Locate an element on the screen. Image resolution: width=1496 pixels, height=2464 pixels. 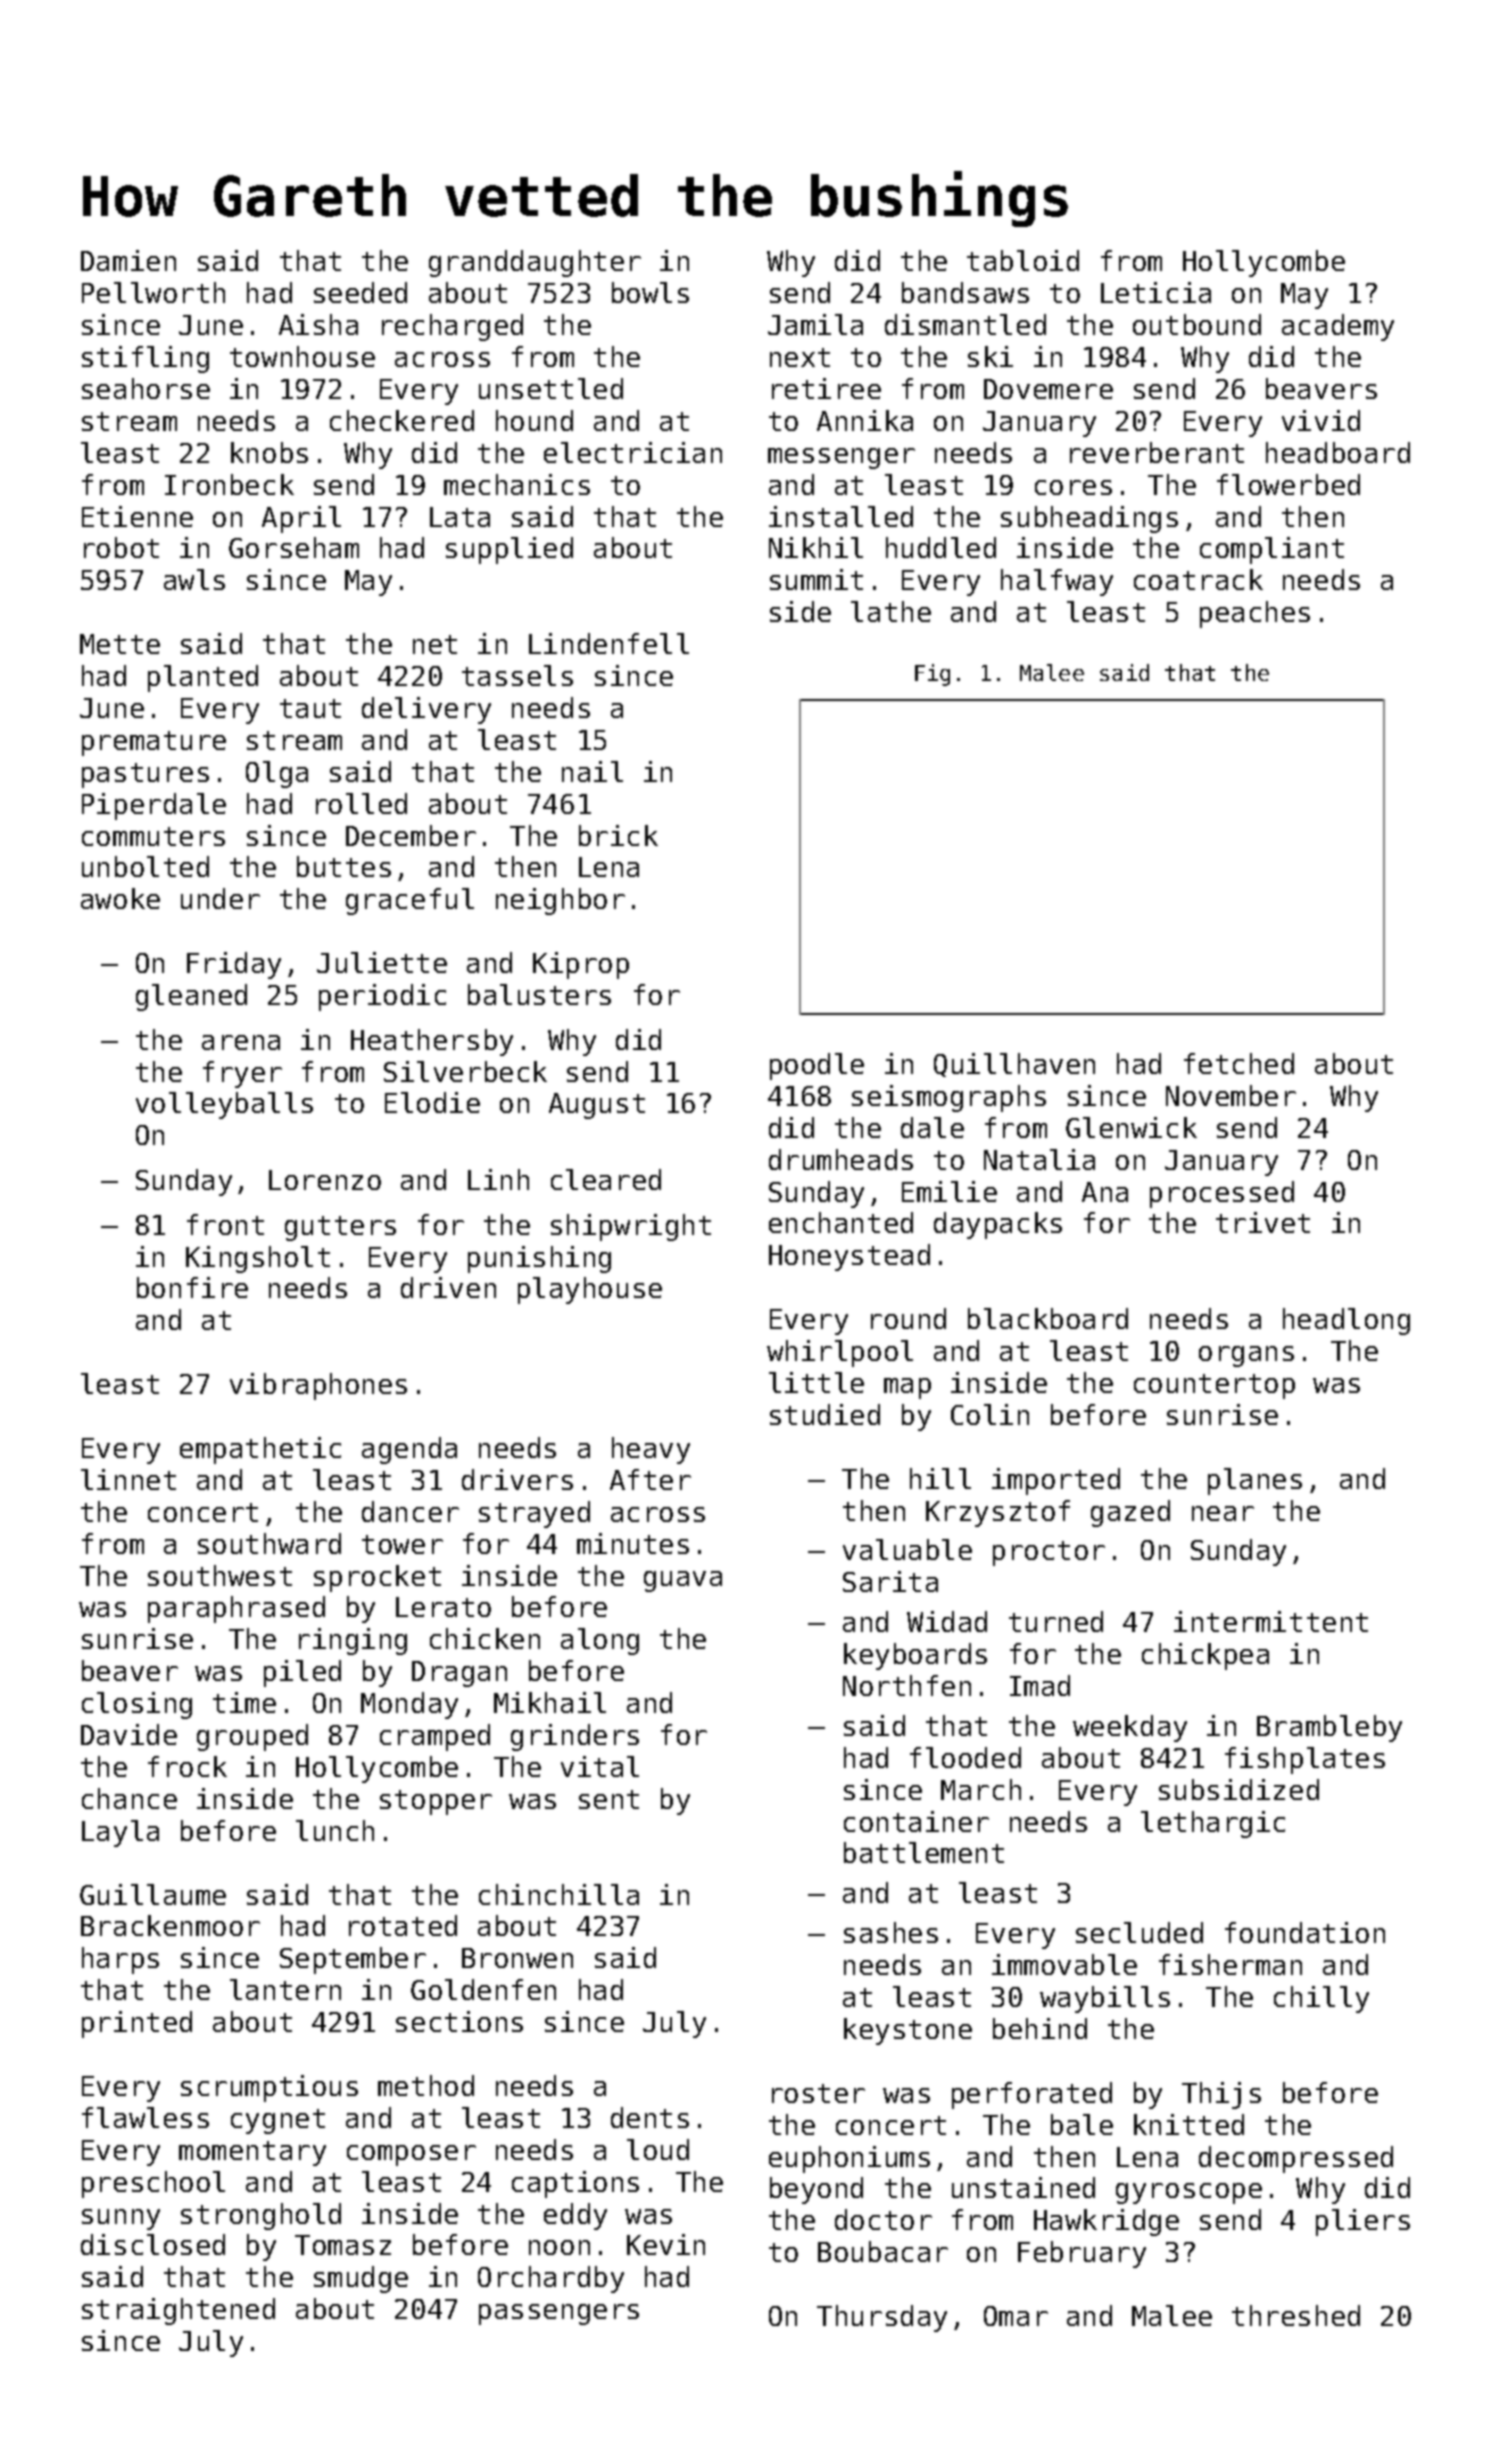
Damien is located at coordinates (128, 260).
